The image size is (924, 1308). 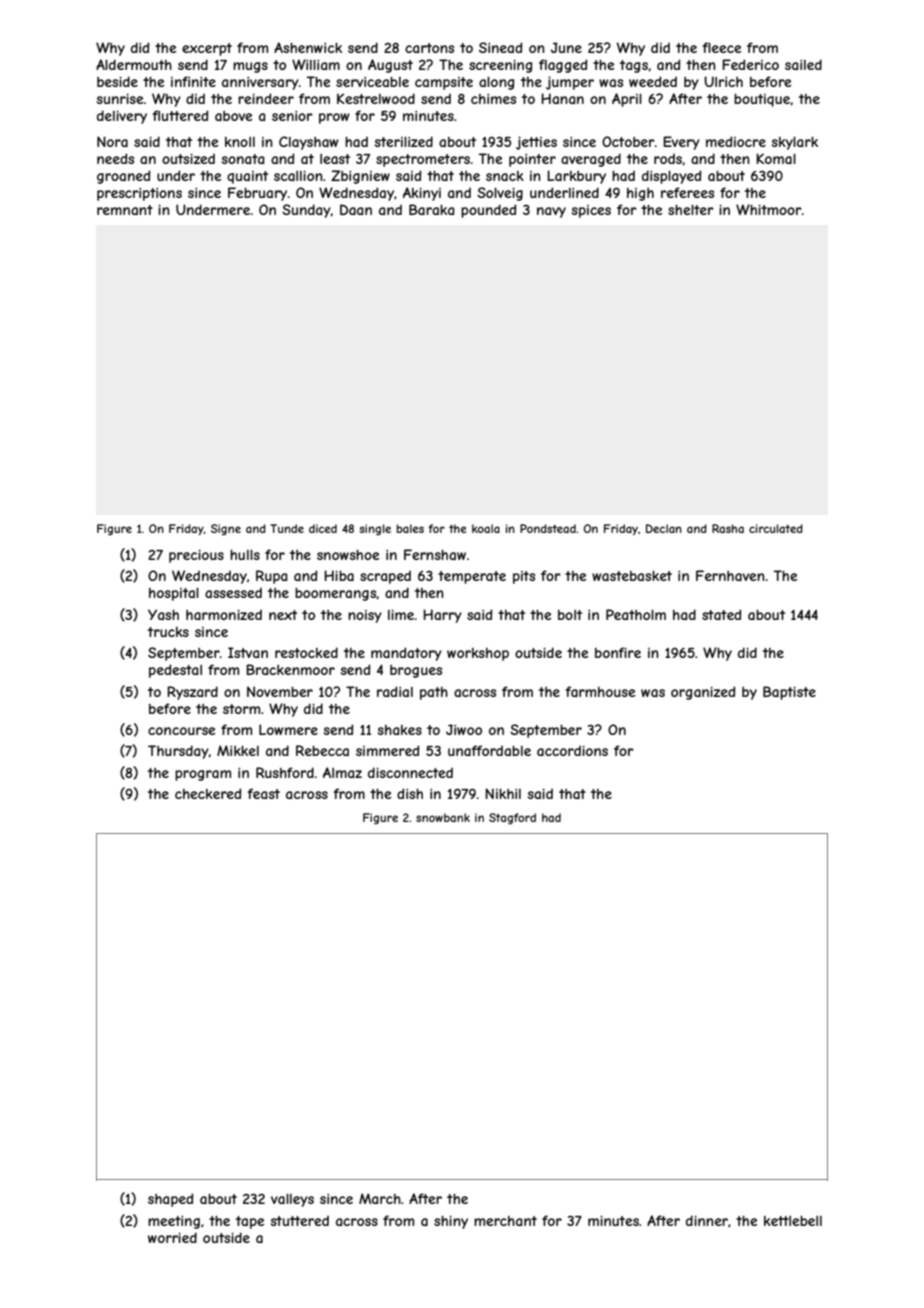 What do you see at coordinates (125, 210) in the document?
I see `remnant` at bounding box center [125, 210].
